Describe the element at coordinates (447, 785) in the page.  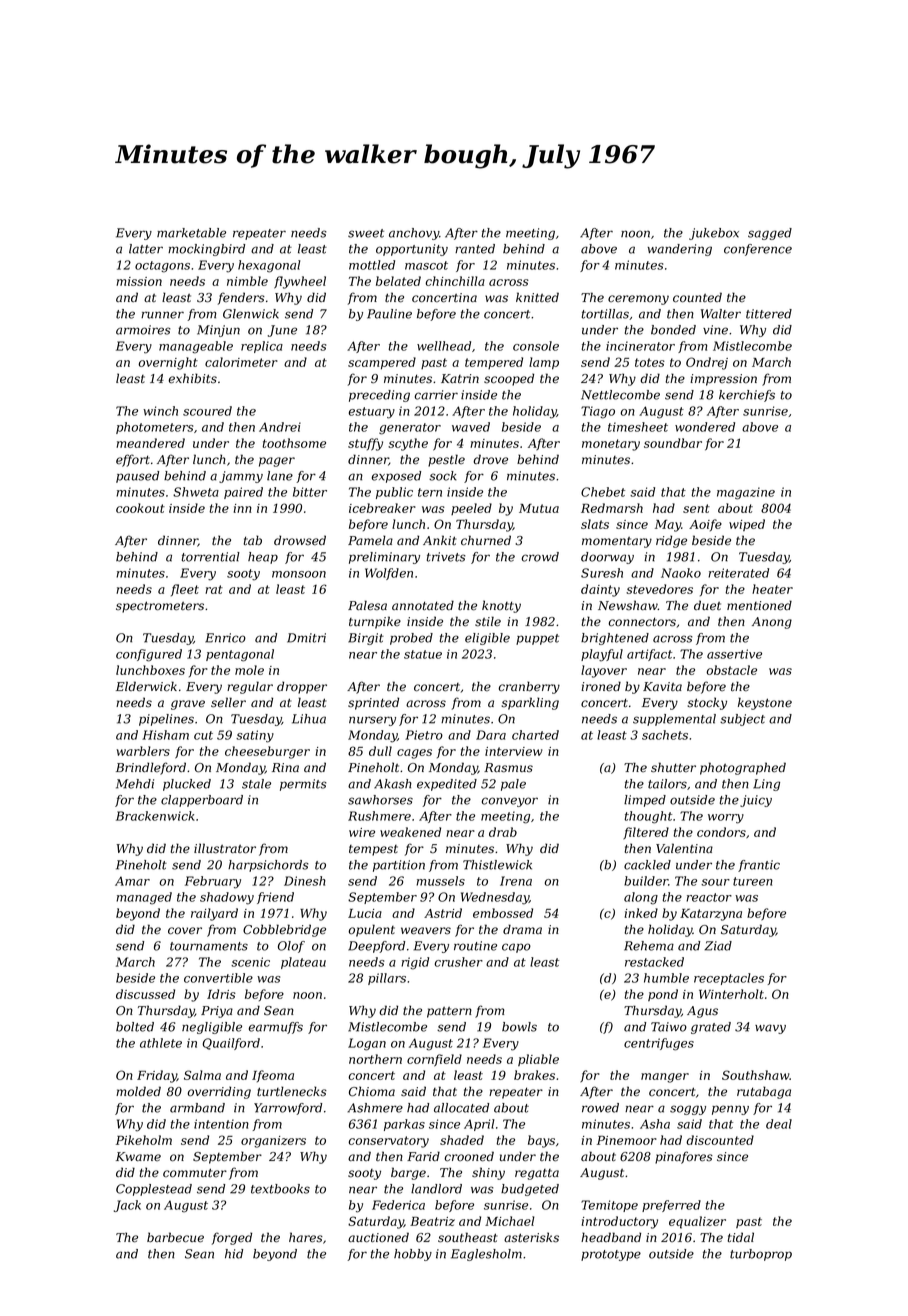
I see `expedited` at that location.
